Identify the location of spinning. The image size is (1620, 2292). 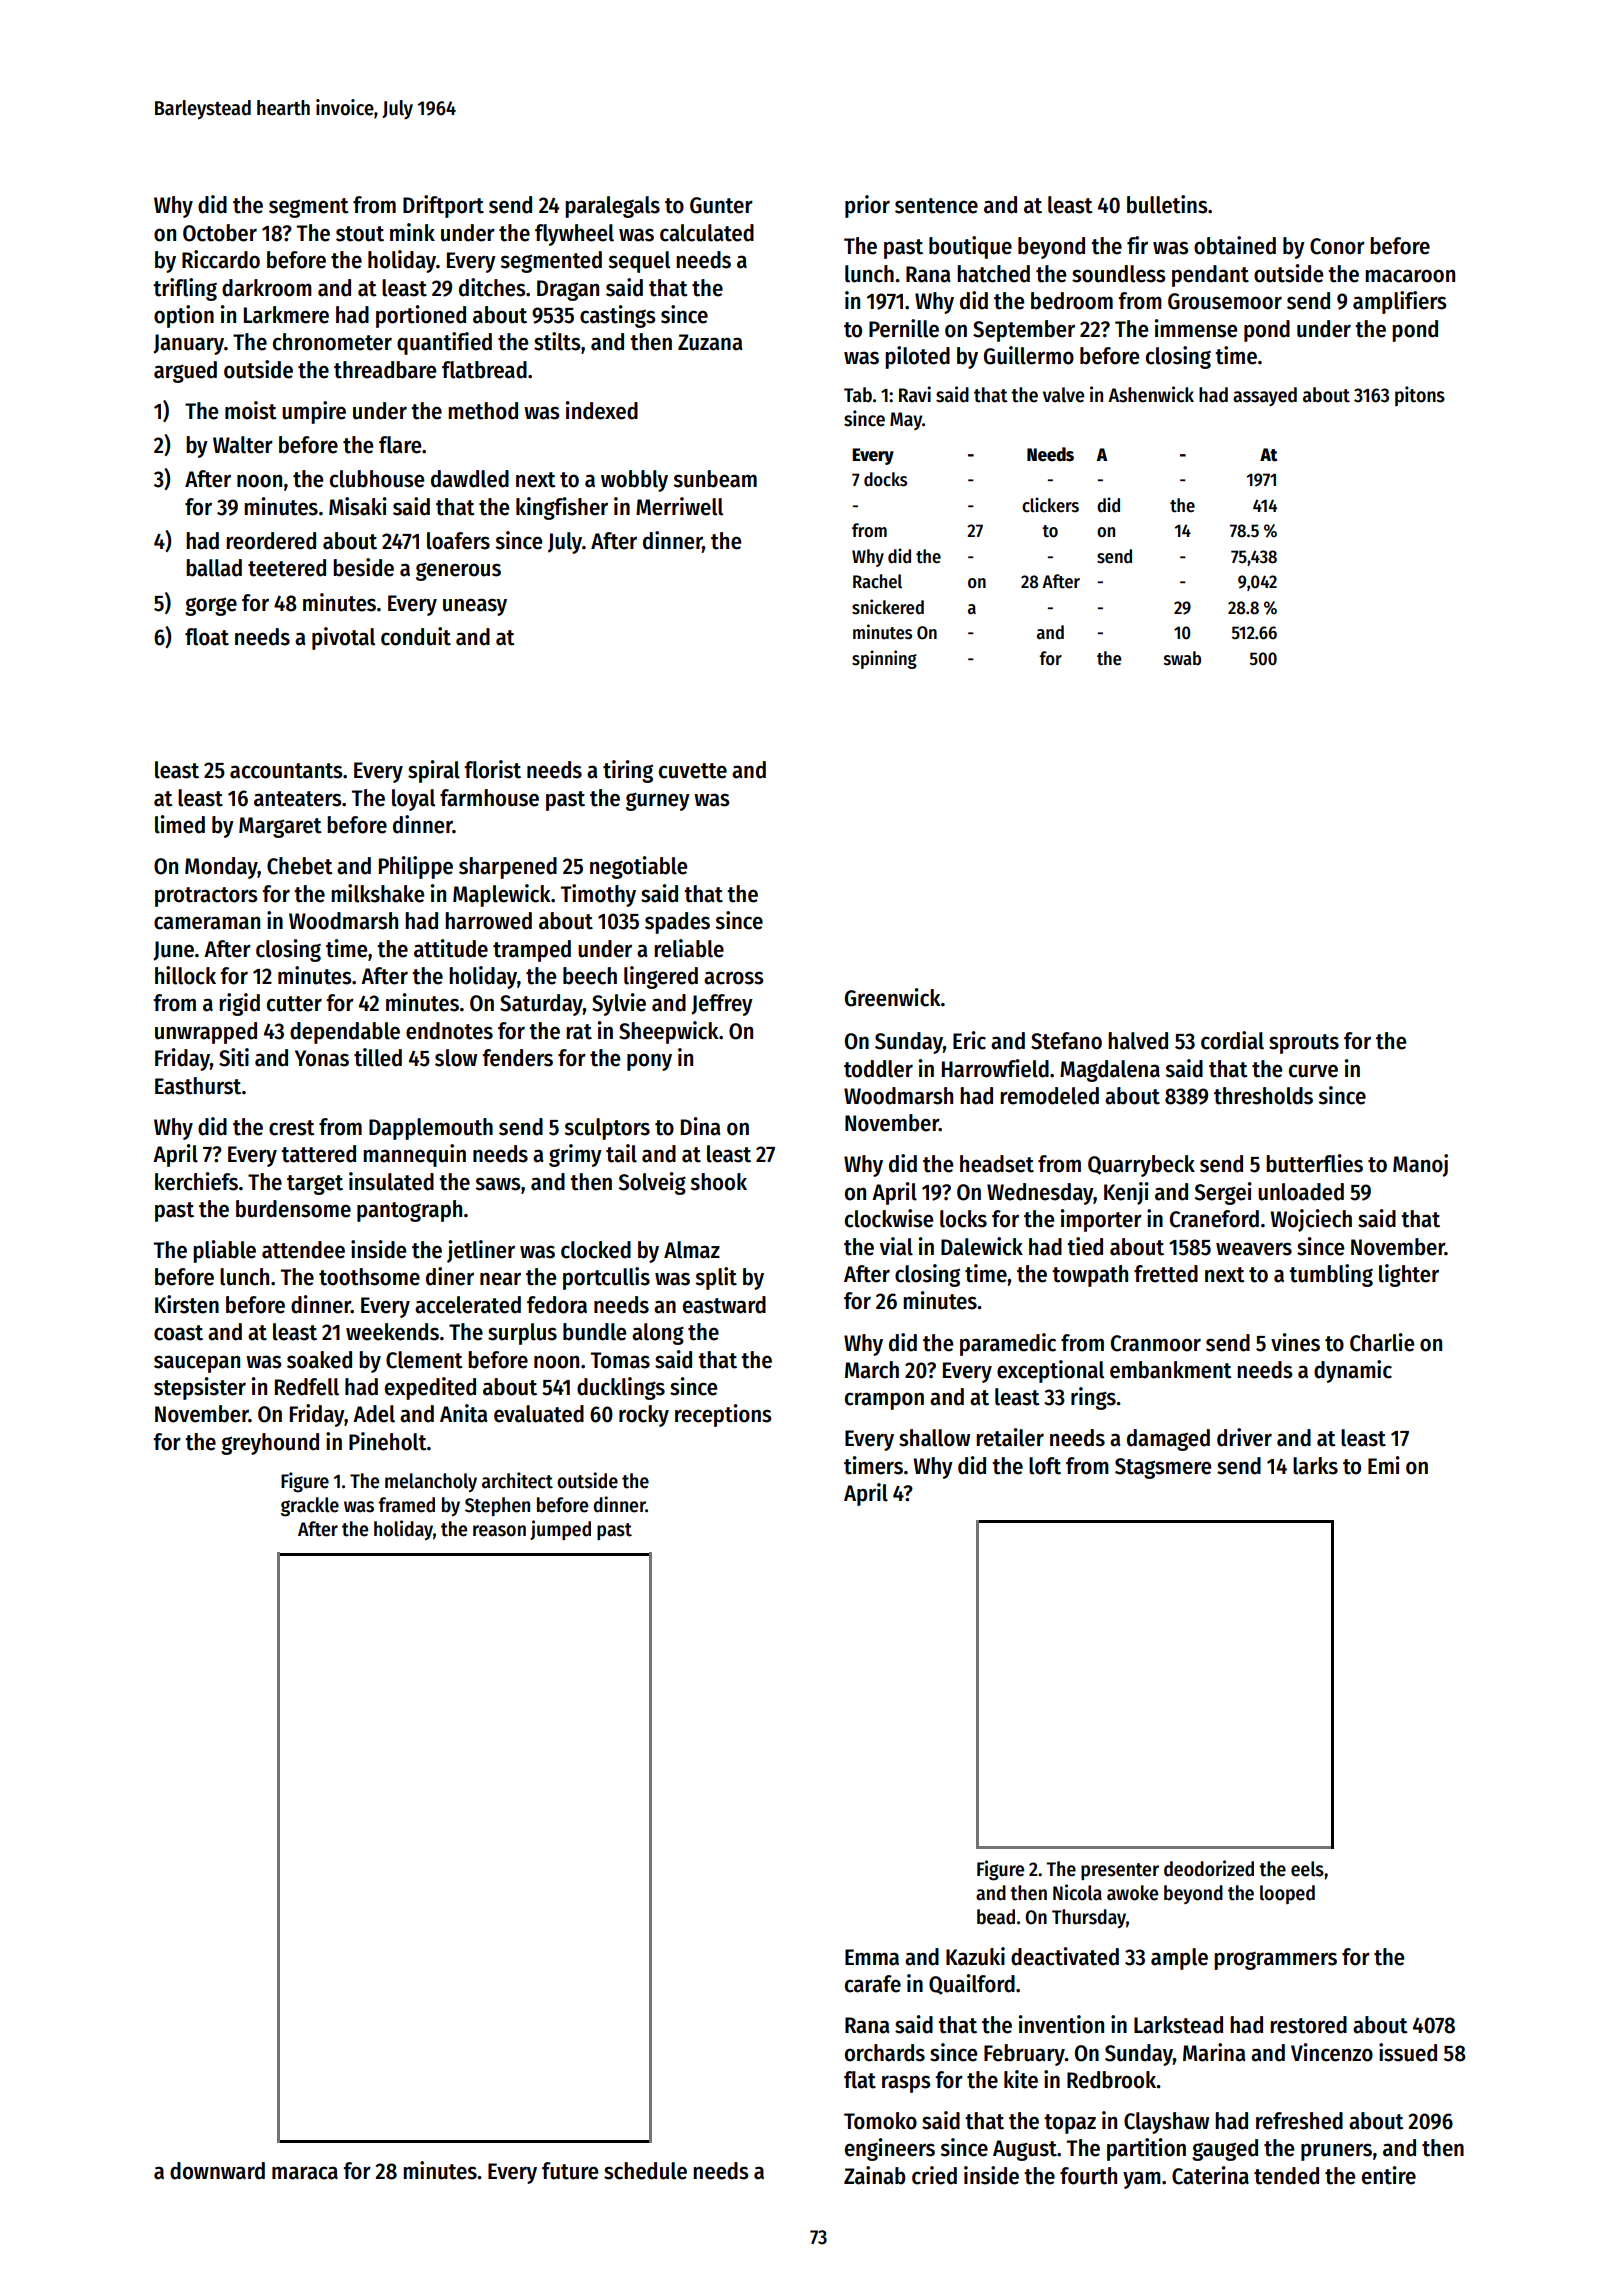
(884, 659).
